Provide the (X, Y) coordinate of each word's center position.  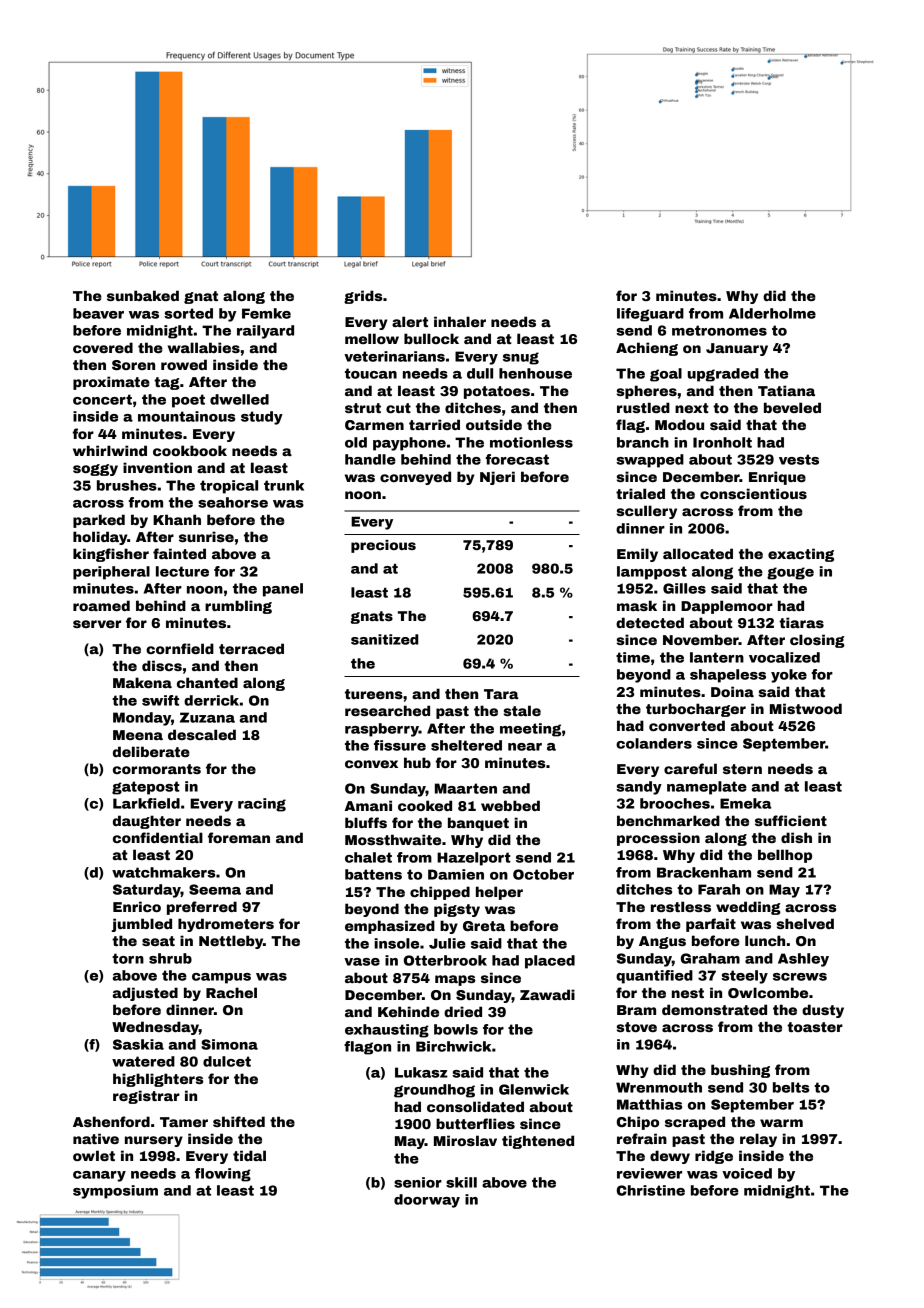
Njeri (497, 478)
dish (796, 837)
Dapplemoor (727, 607)
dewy (670, 1157)
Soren (133, 365)
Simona (229, 1044)
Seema (215, 889)
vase (362, 962)
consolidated (475, 1106)
